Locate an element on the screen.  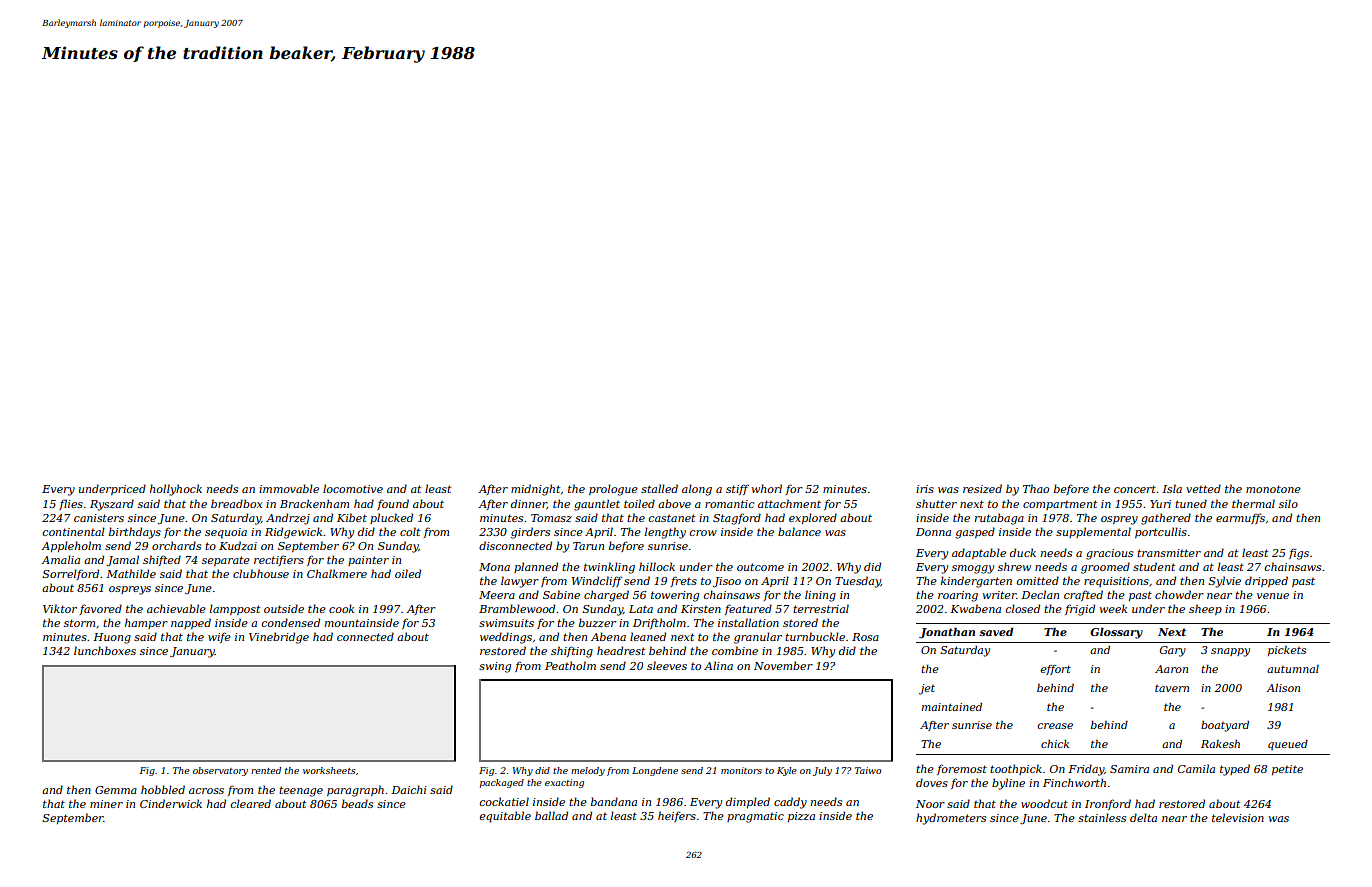
equitable is located at coordinates (505, 817).
